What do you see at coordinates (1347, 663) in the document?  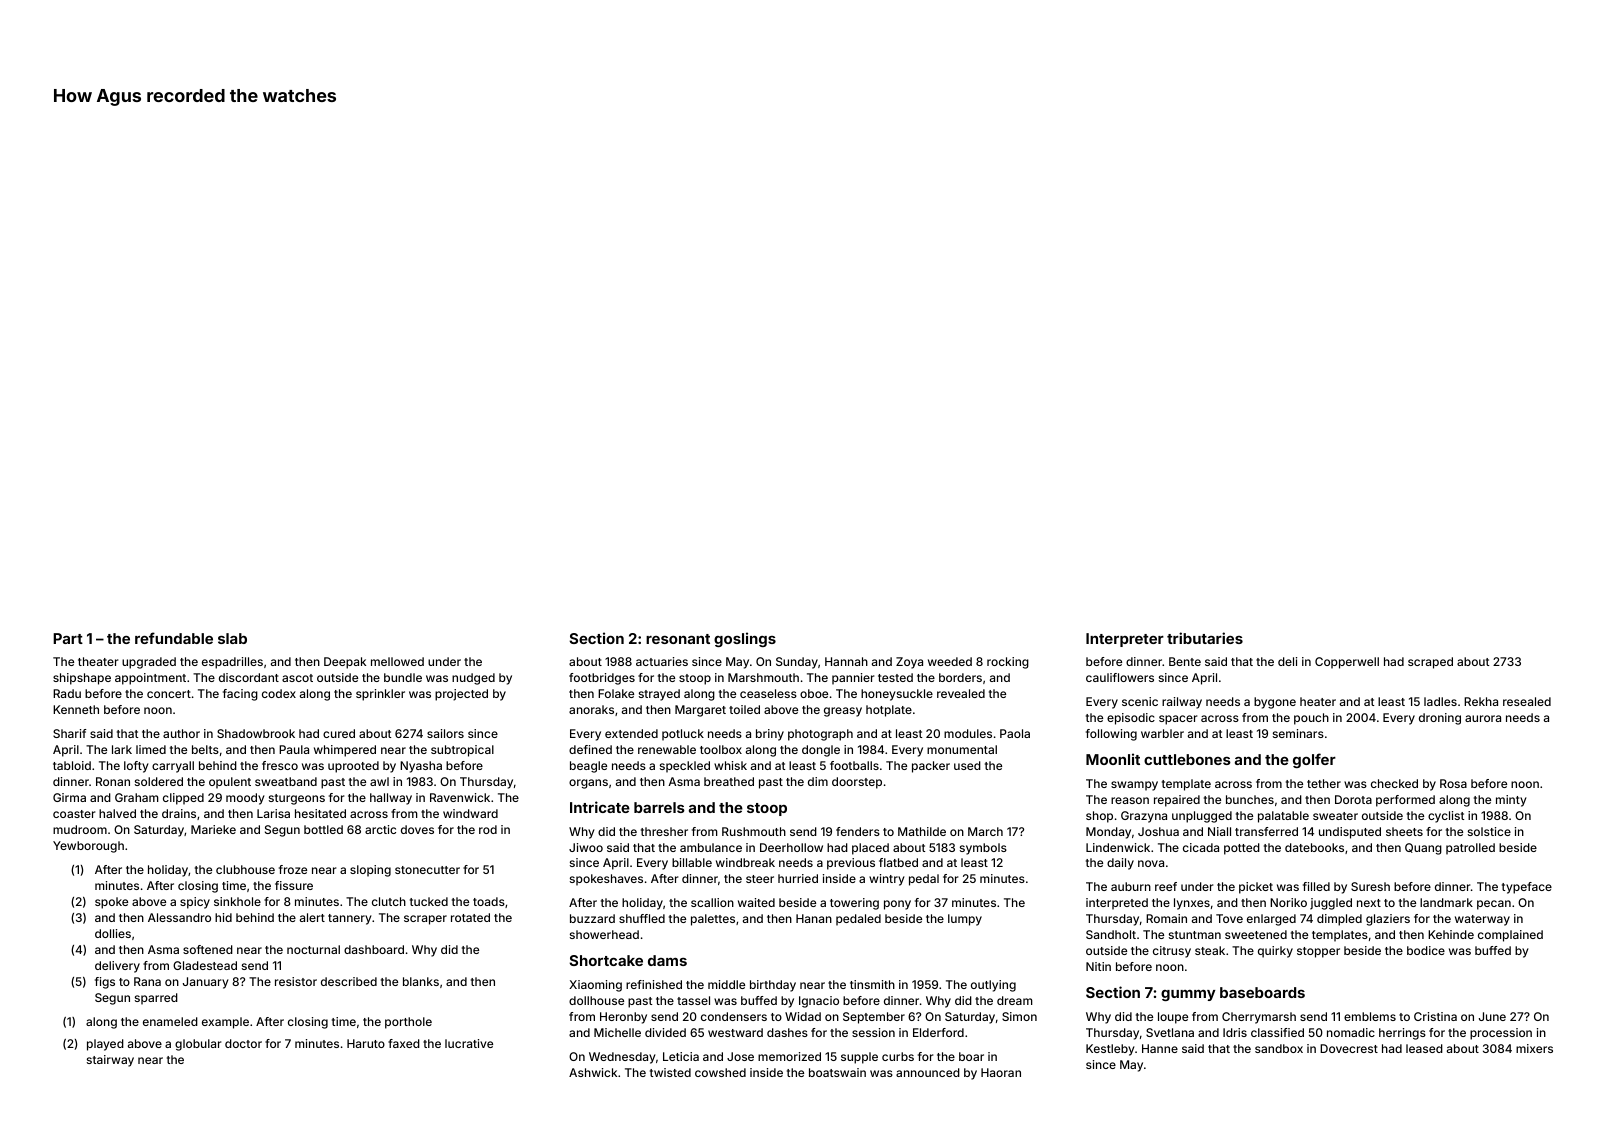 I see `Copperwell` at bounding box center [1347, 663].
